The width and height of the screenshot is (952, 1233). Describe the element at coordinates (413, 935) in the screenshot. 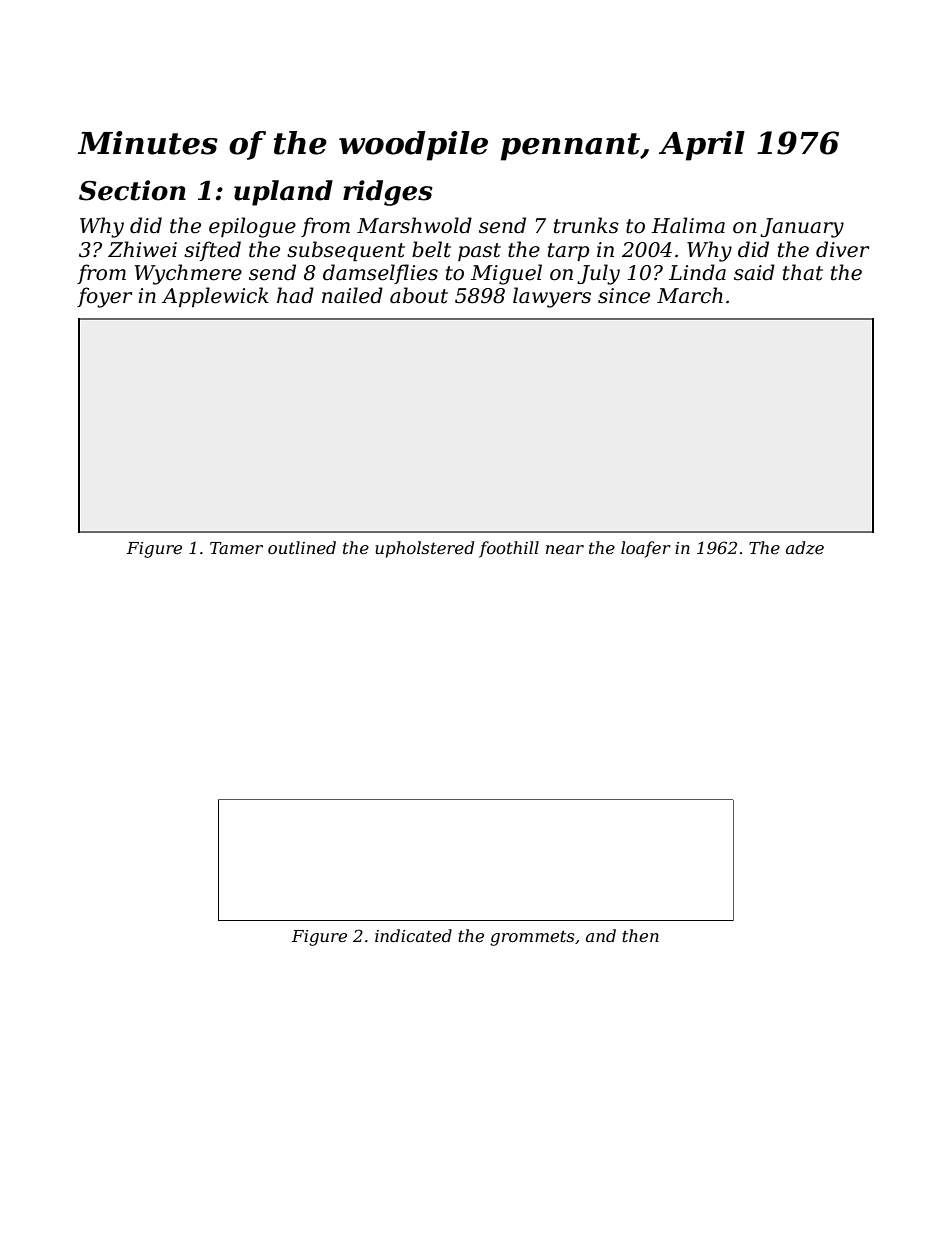

I see `indicated` at that location.
